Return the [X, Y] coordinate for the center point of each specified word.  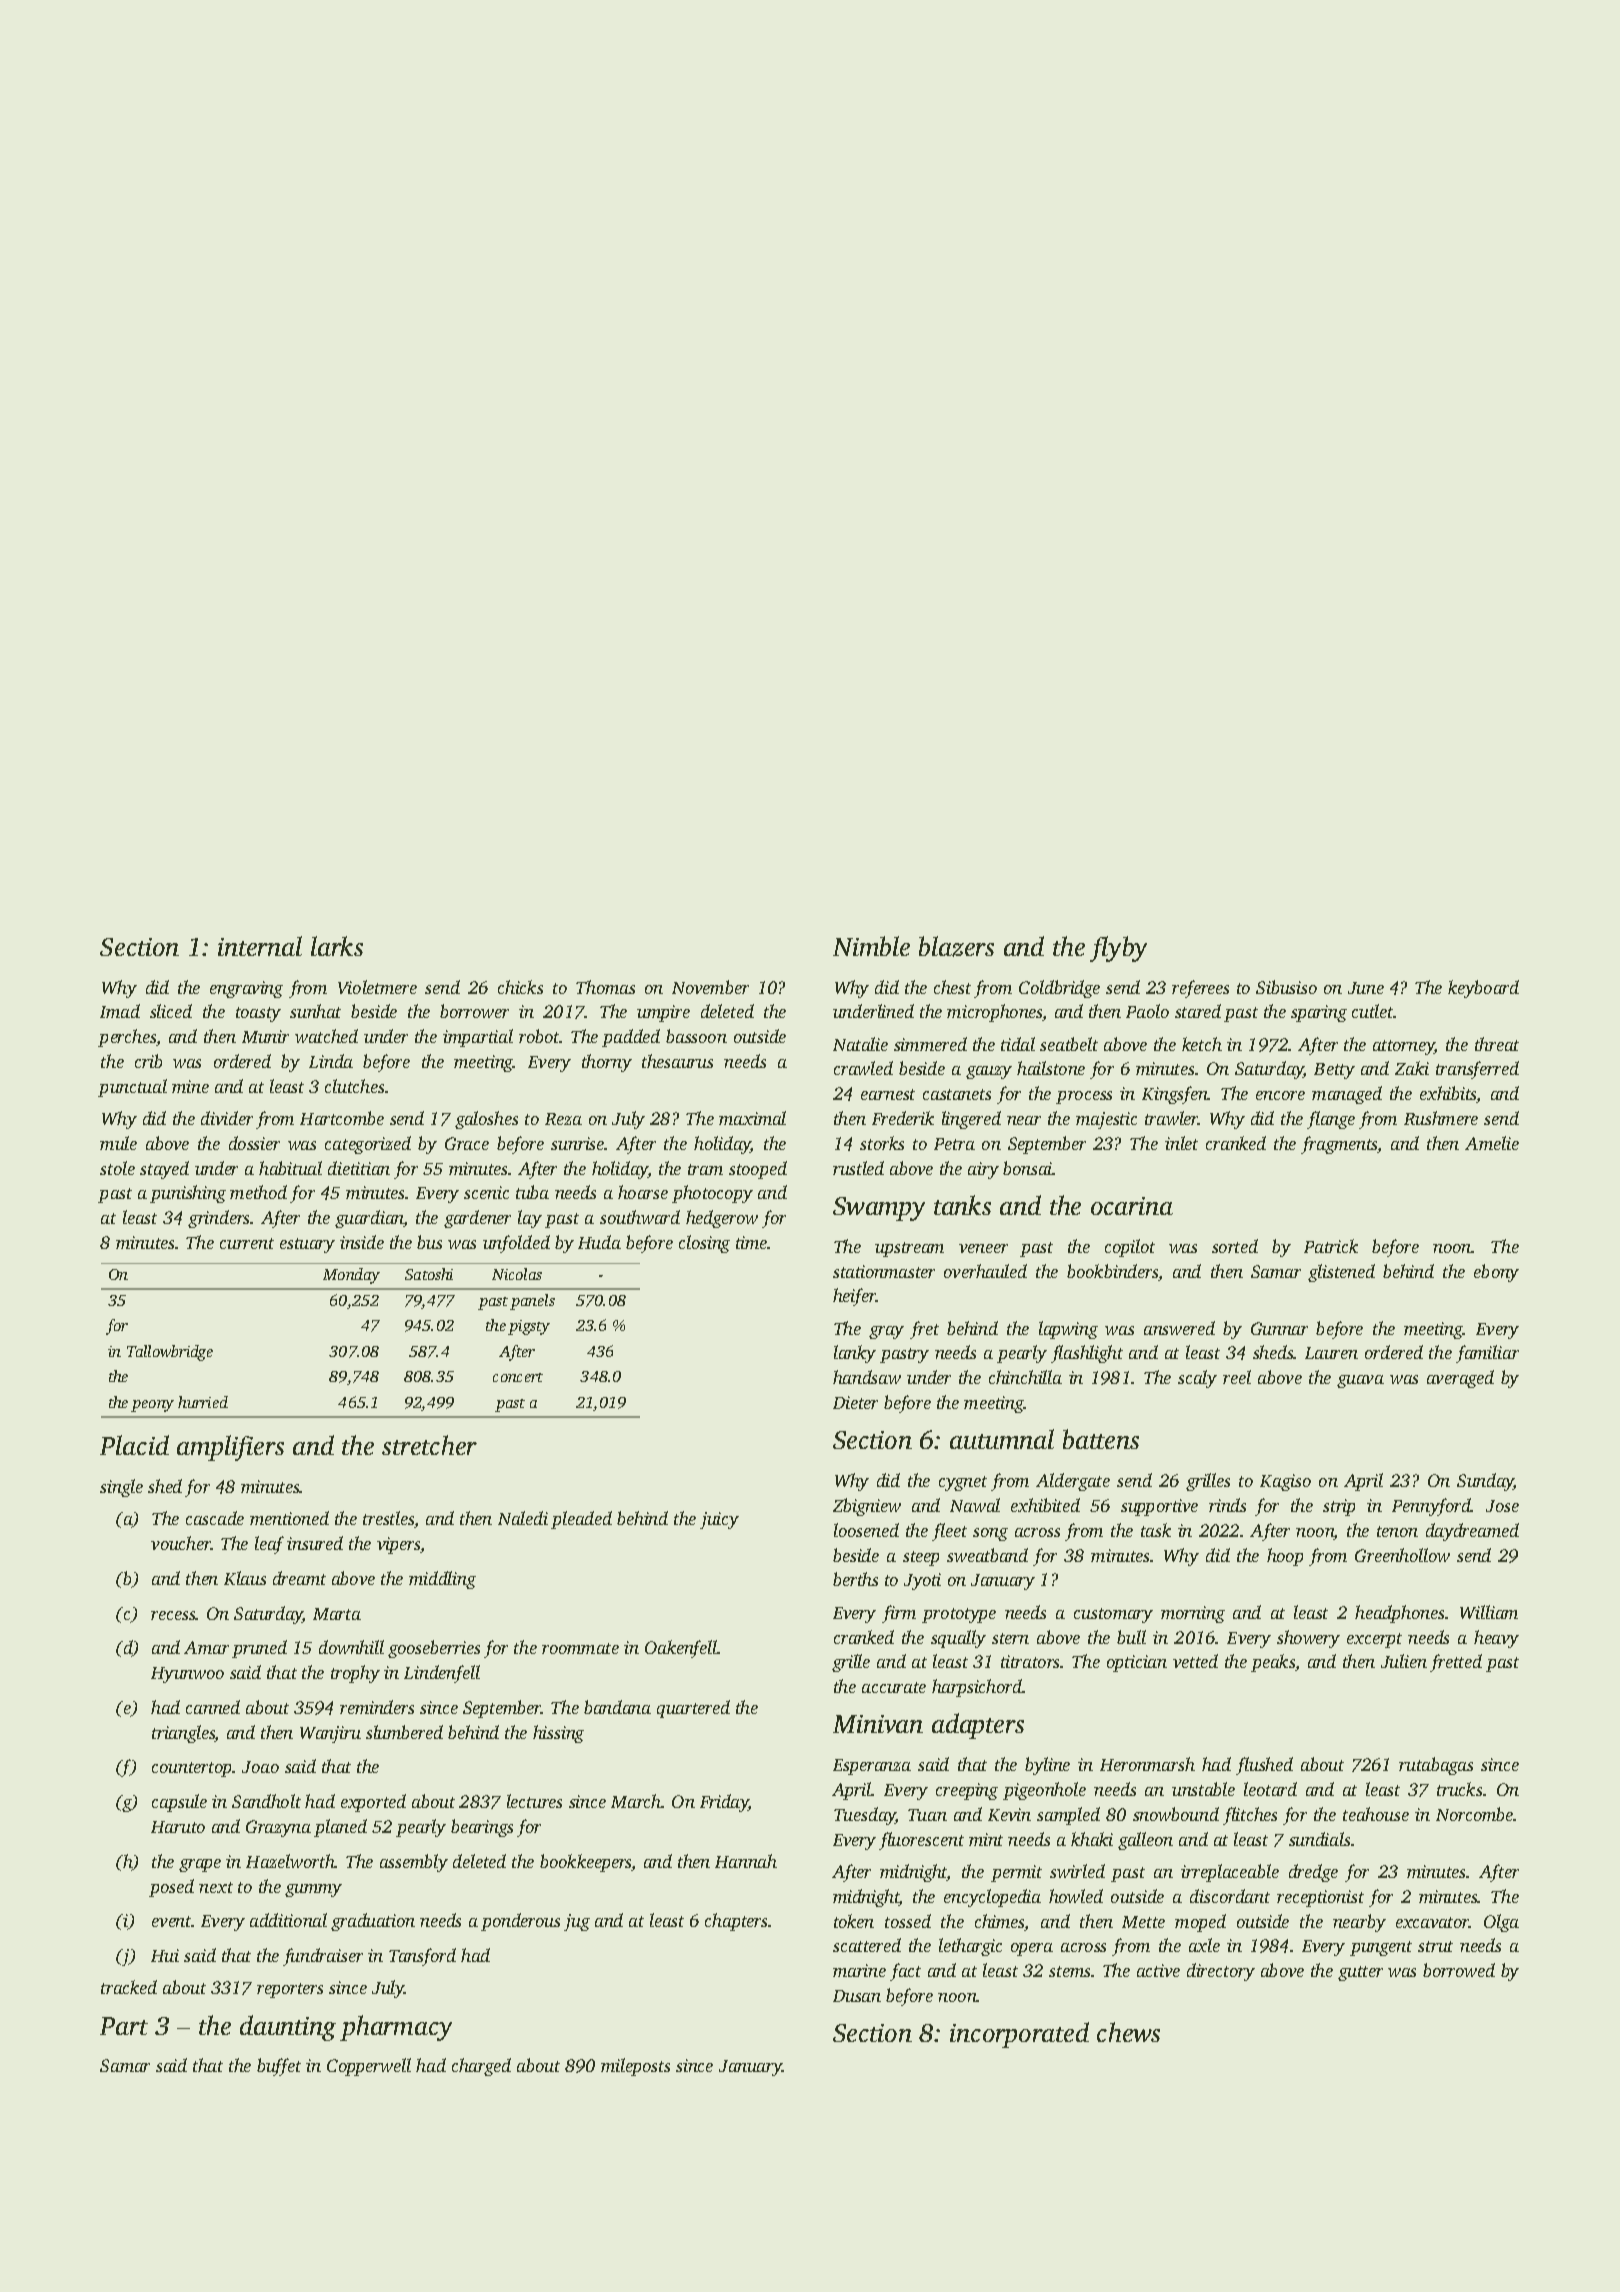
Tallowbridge [170, 1353]
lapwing [1068, 1330]
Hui [165, 1955]
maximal [752, 1118]
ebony [1496, 1273]
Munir [265, 1036]
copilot [1130, 1248]
